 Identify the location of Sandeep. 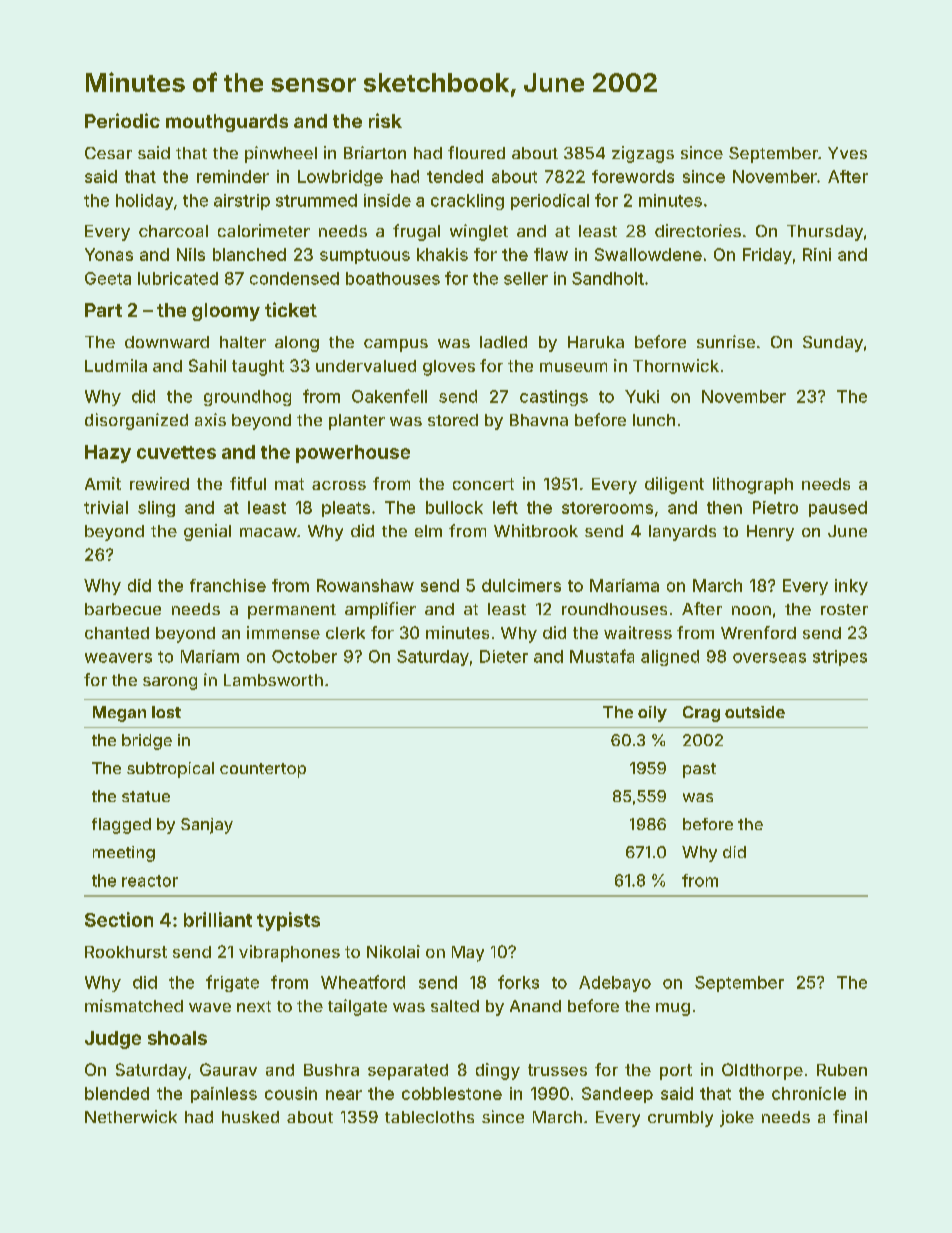
(617, 1095).
